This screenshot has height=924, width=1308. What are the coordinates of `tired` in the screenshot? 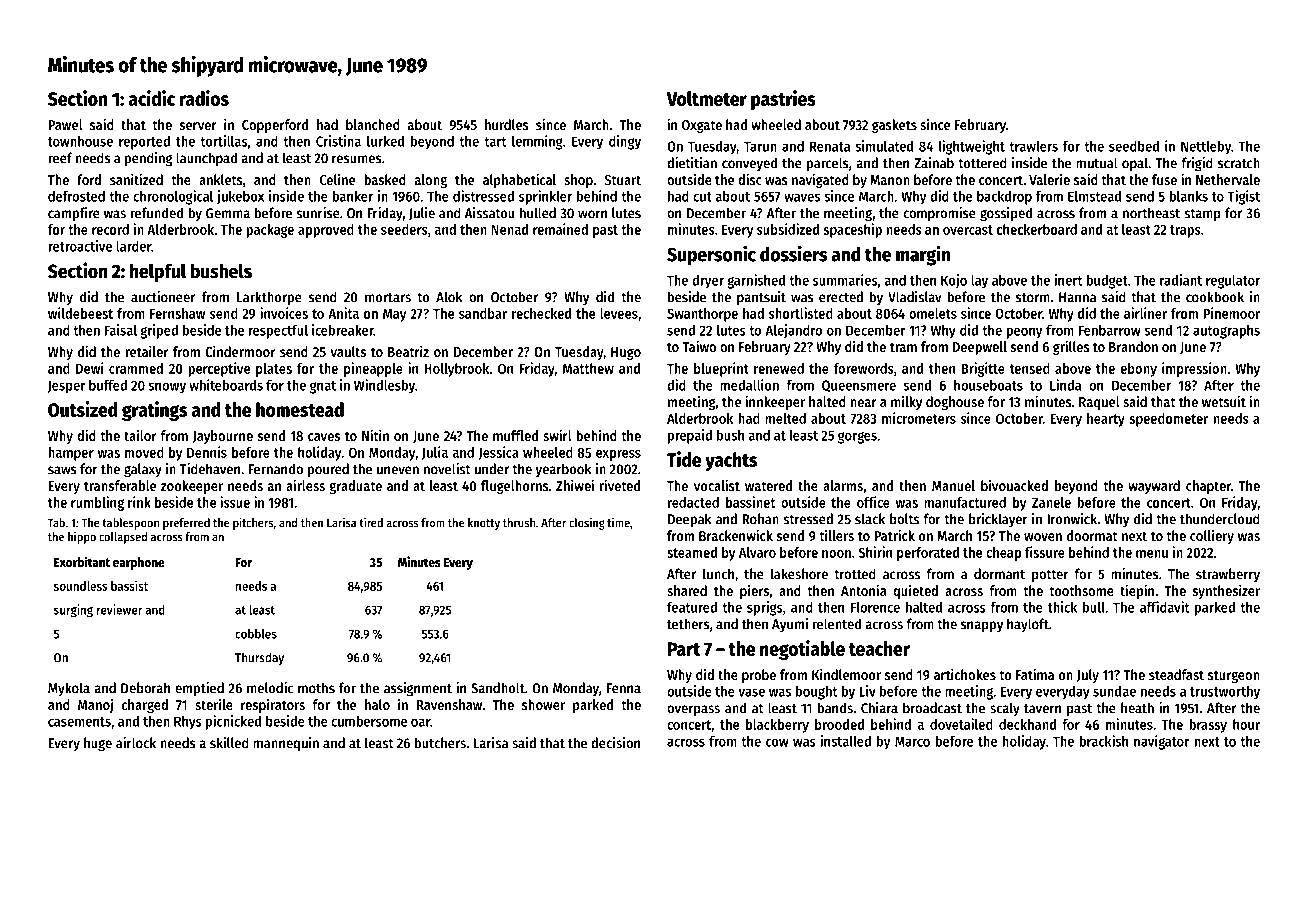 It's located at (371, 522).
